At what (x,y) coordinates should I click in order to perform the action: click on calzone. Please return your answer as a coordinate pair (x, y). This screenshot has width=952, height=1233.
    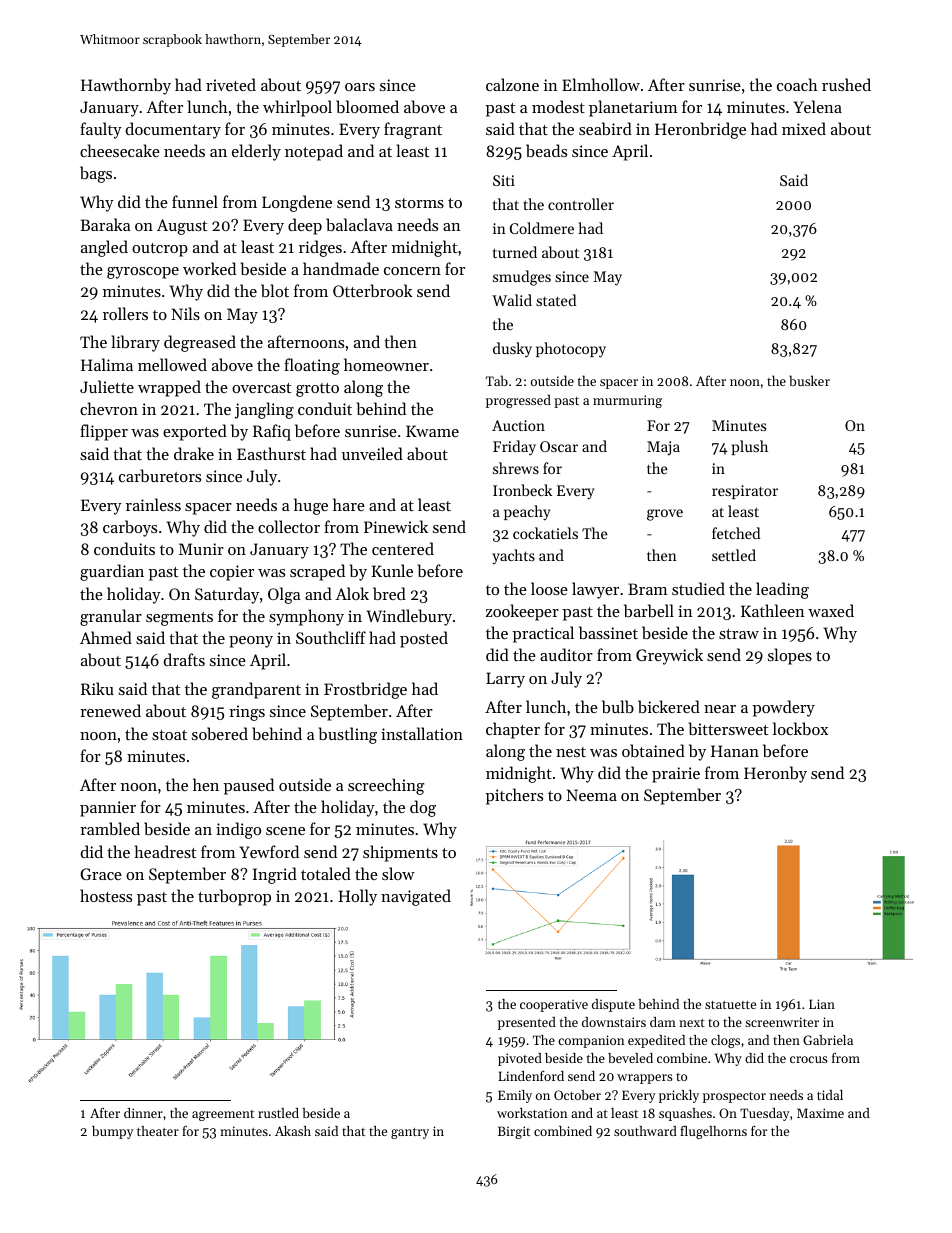
    Looking at the image, I should click on (512, 84).
